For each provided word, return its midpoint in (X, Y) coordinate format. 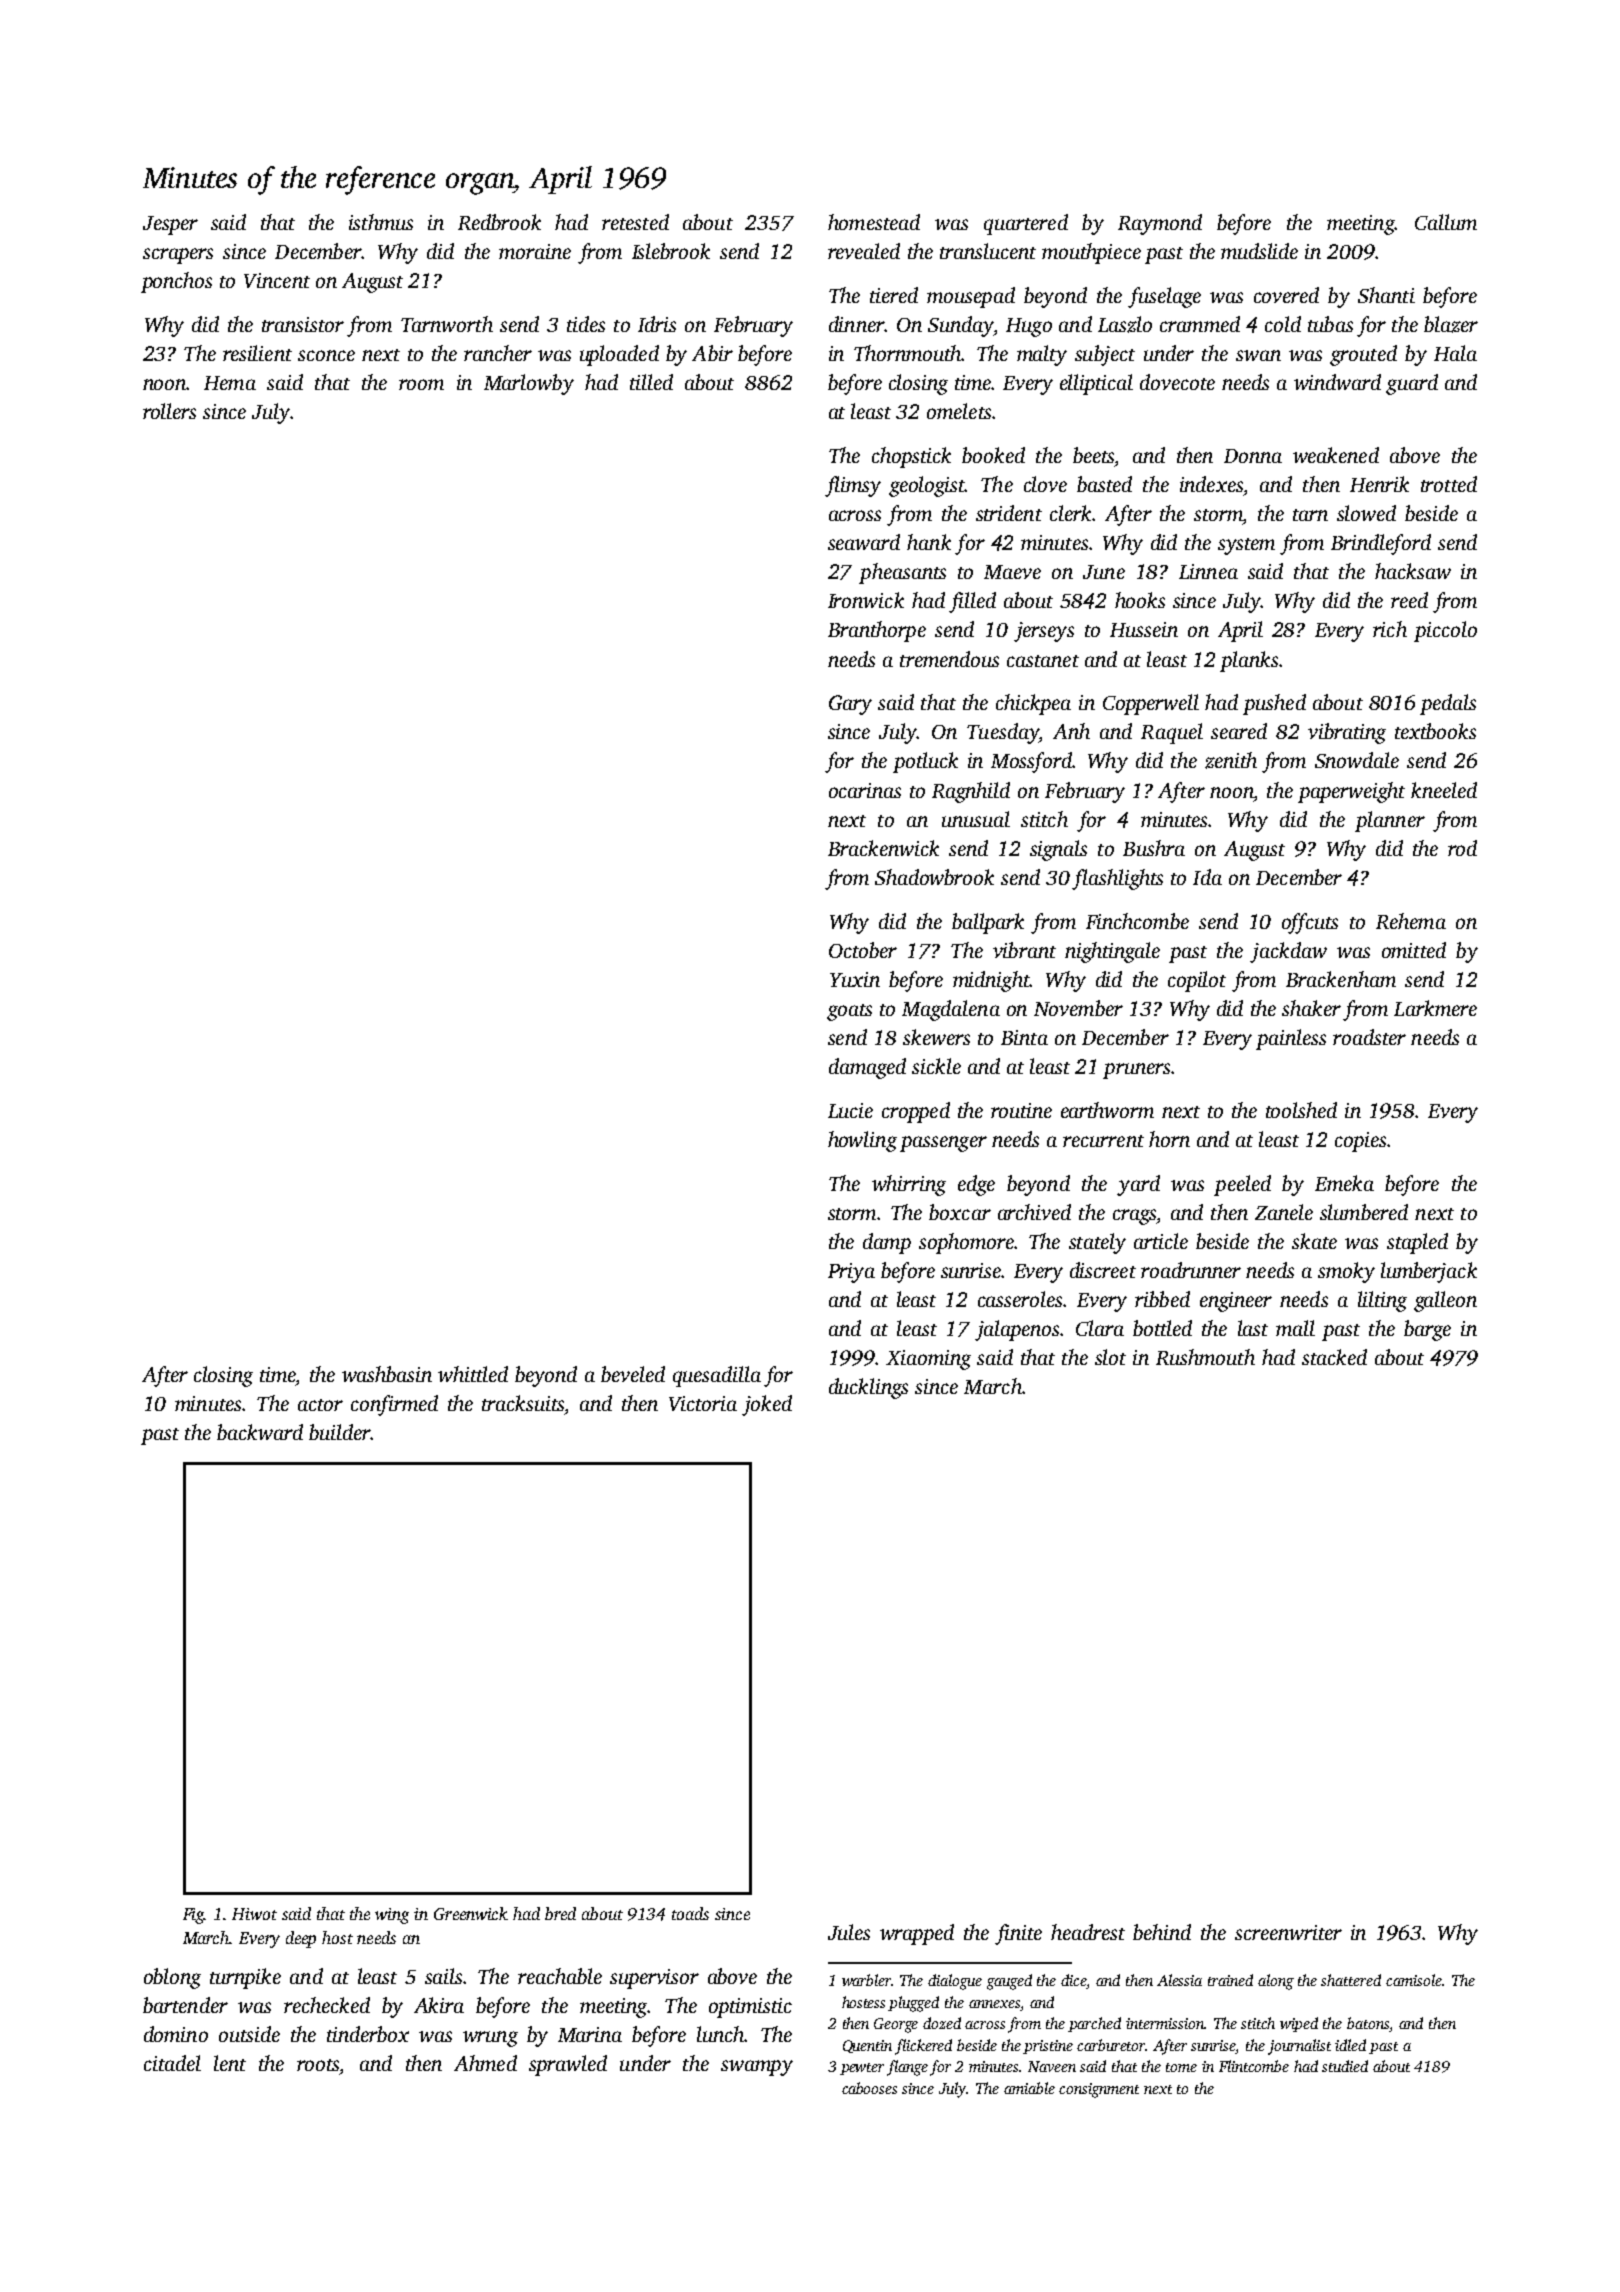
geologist (927, 486)
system (1246, 546)
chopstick (911, 457)
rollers (169, 411)
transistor (303, 324)
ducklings (868, 1388)
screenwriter (1288, 1932)
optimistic (750, 2008)
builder (340, 1432)
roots (318, 2065)
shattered (1351, 1980)
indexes (1211, 484)
